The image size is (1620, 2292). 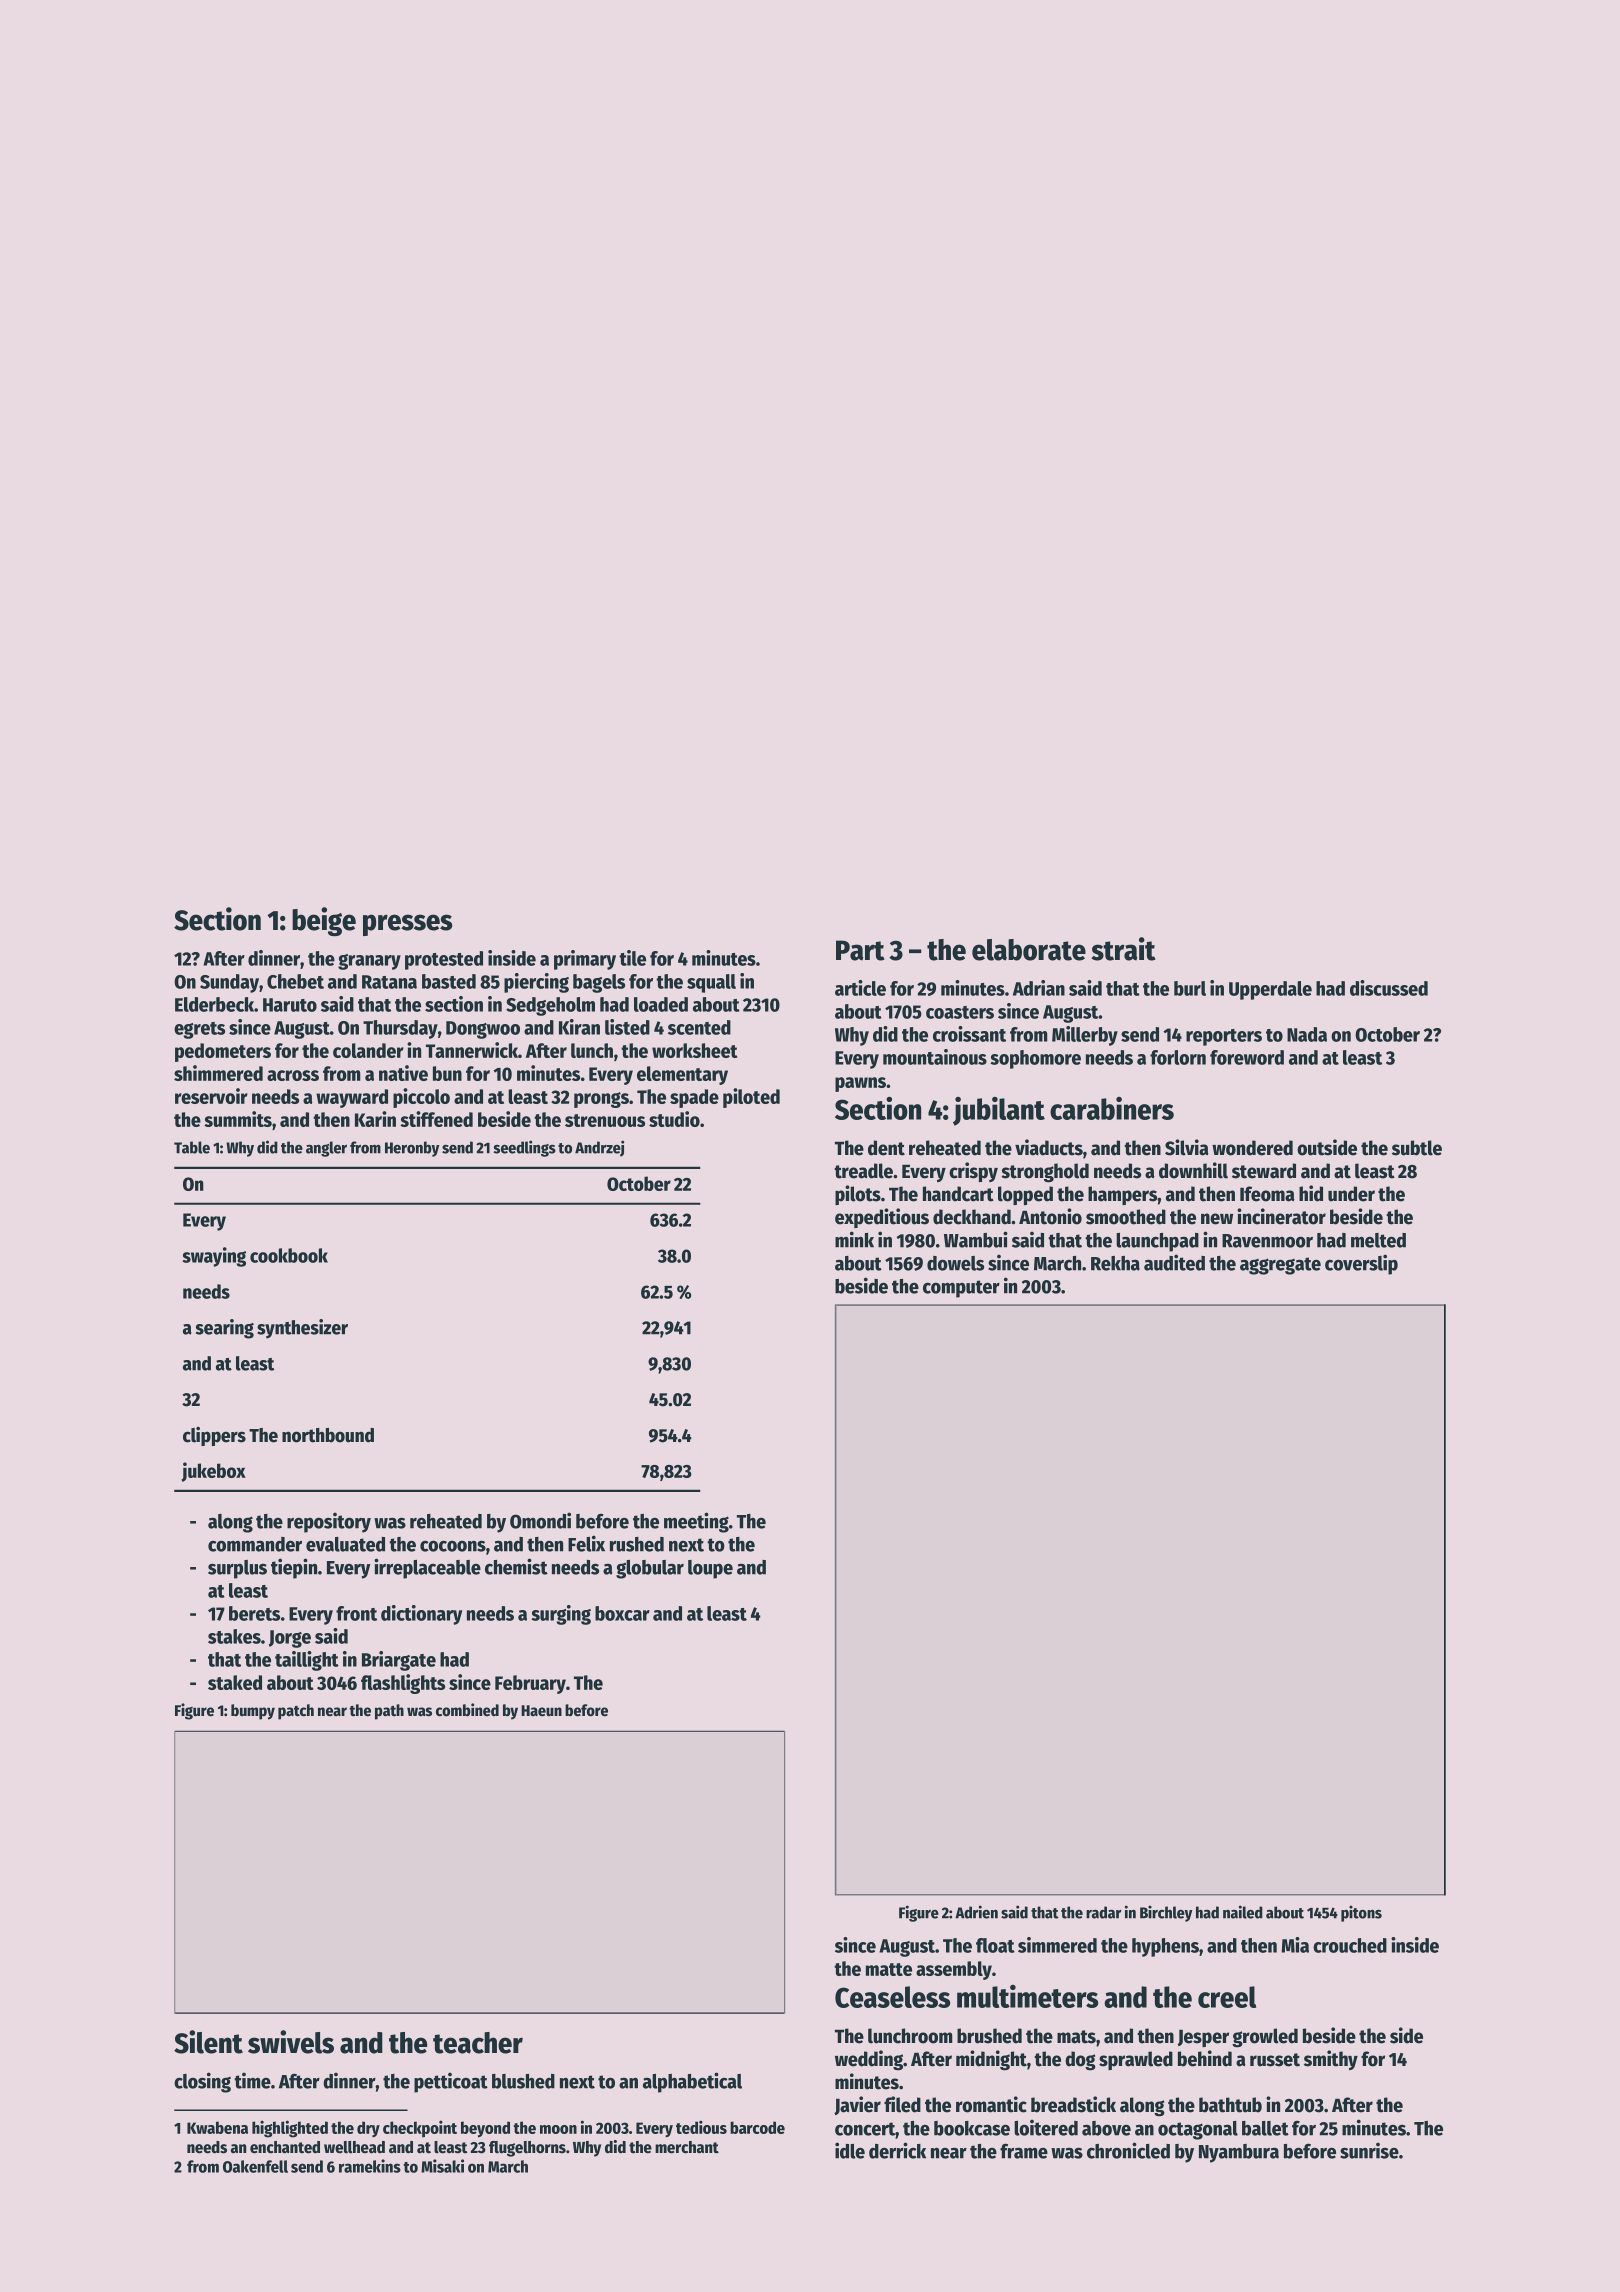 What do you see at coordinates (1128, 2150) in the screenshot?
I see `chronicled` at bounding box center [1128, 2150].
